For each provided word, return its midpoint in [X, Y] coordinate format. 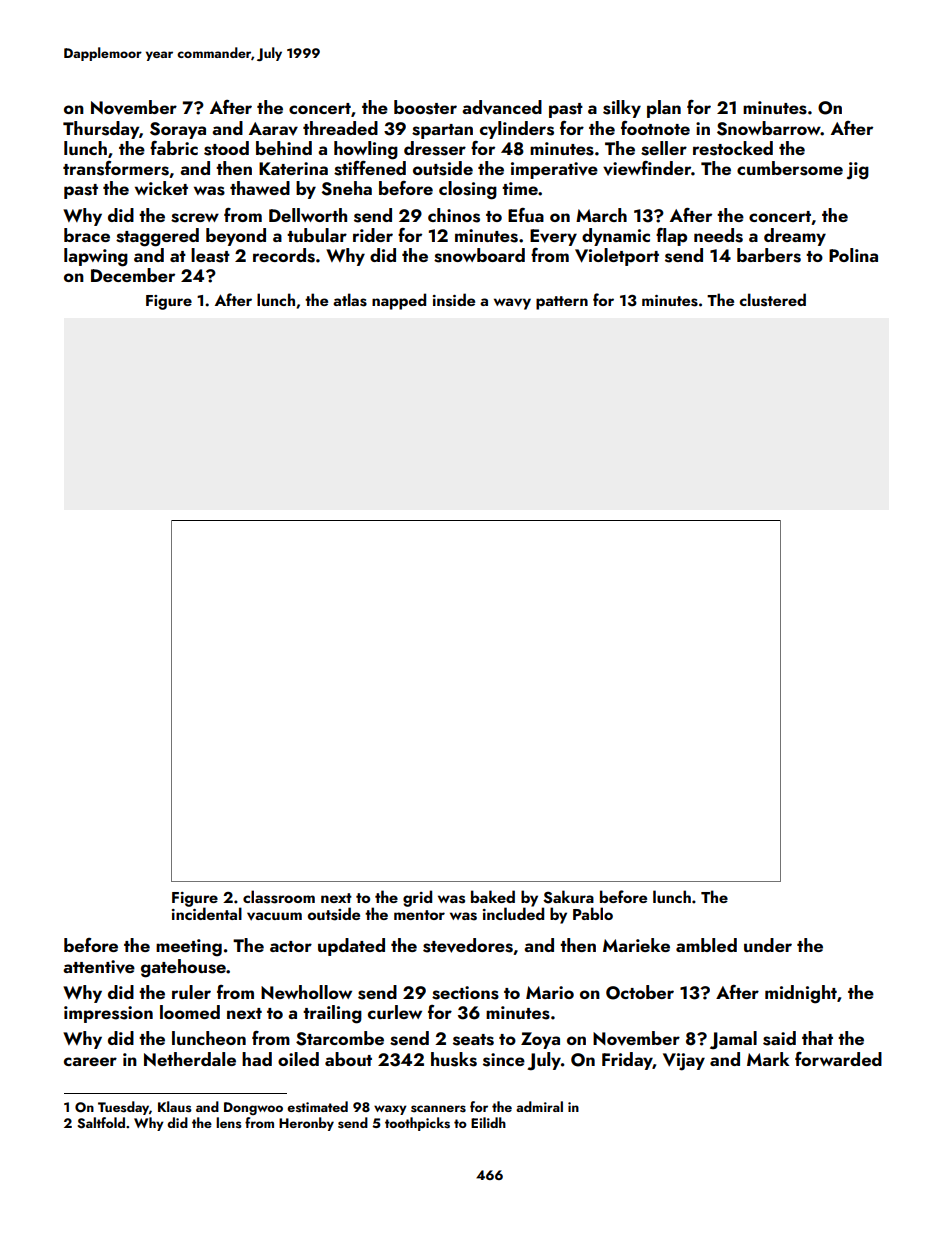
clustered [772, 300]
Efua [526, 215]
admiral [539, 1106]
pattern [562, 303]
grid [417, 898]
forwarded [838, 1059]
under [768, 945]
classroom [279, 897]
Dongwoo [253, 1108]
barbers [769, 255]
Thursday [101, 130]
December [133, 275]
